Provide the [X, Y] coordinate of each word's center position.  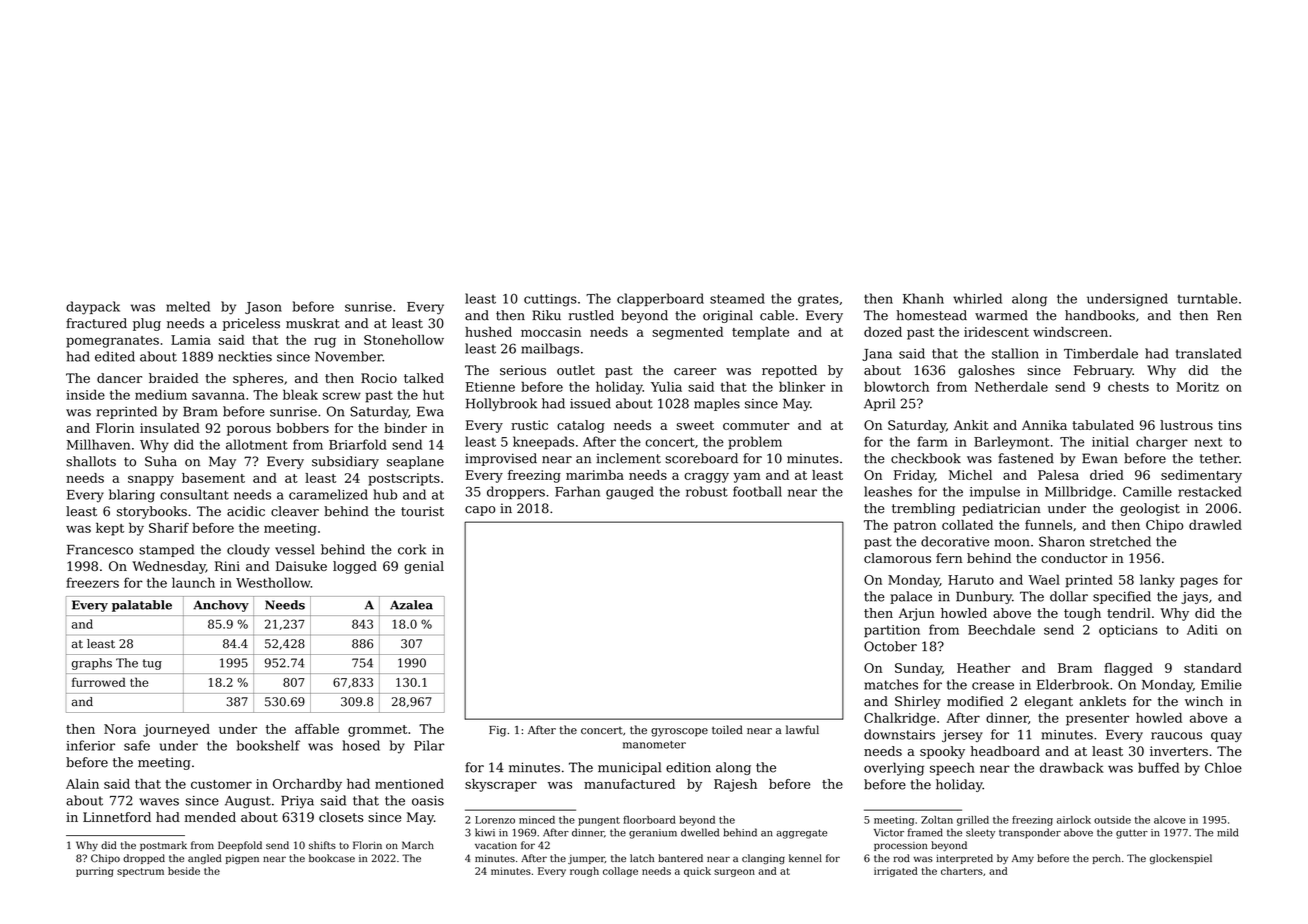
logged [355, 567]
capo [480, 511]
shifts [322, 845]
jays [1194, 598]
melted [188, 306]
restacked [1210, 491]
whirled [977, 298]
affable [317, 729]
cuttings [550, 300]
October [890, 646]
